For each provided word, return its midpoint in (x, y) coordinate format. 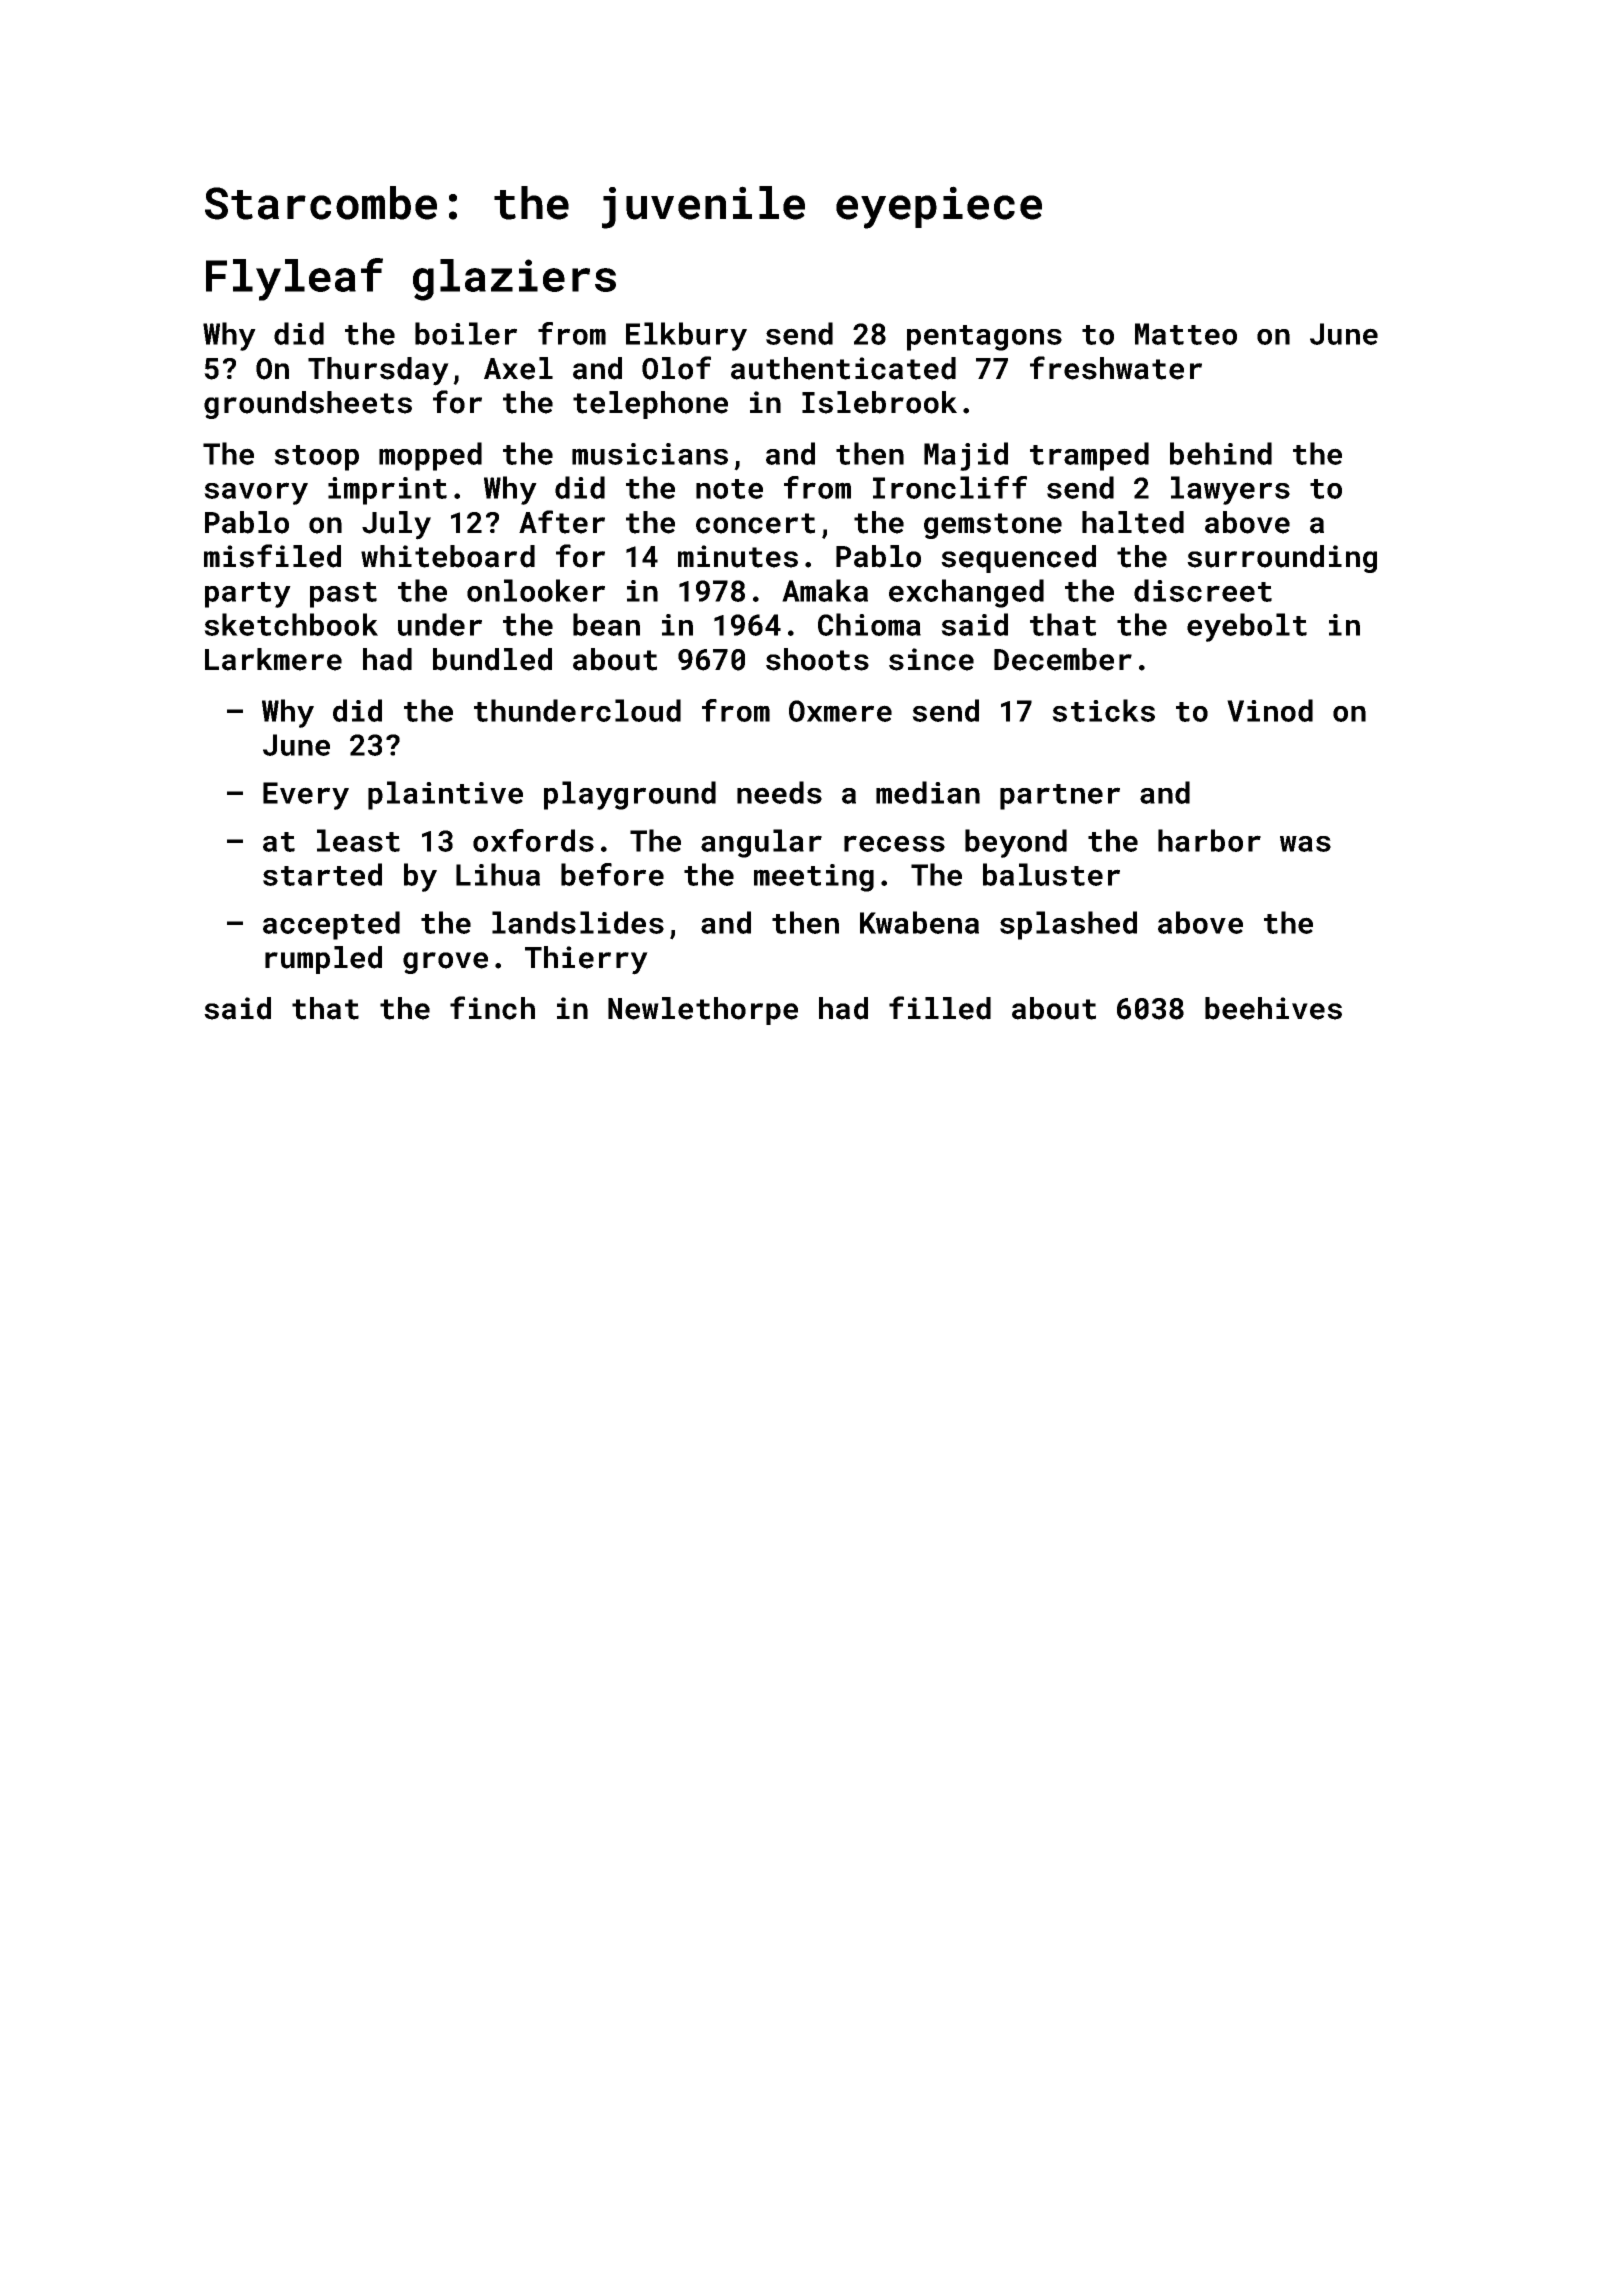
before (612, 874)
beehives (1273, 1008)
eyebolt (1247, 627)
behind (1221, 453)
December (1063, 659)
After (562, 522)
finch (492, 1008)
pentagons (984, 338)
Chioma (869, 624)
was (1305, 844)
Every (306, 796)
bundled (492, 659)
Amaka (825, 590)
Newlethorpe (703, 1011)
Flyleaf (294, 279)
